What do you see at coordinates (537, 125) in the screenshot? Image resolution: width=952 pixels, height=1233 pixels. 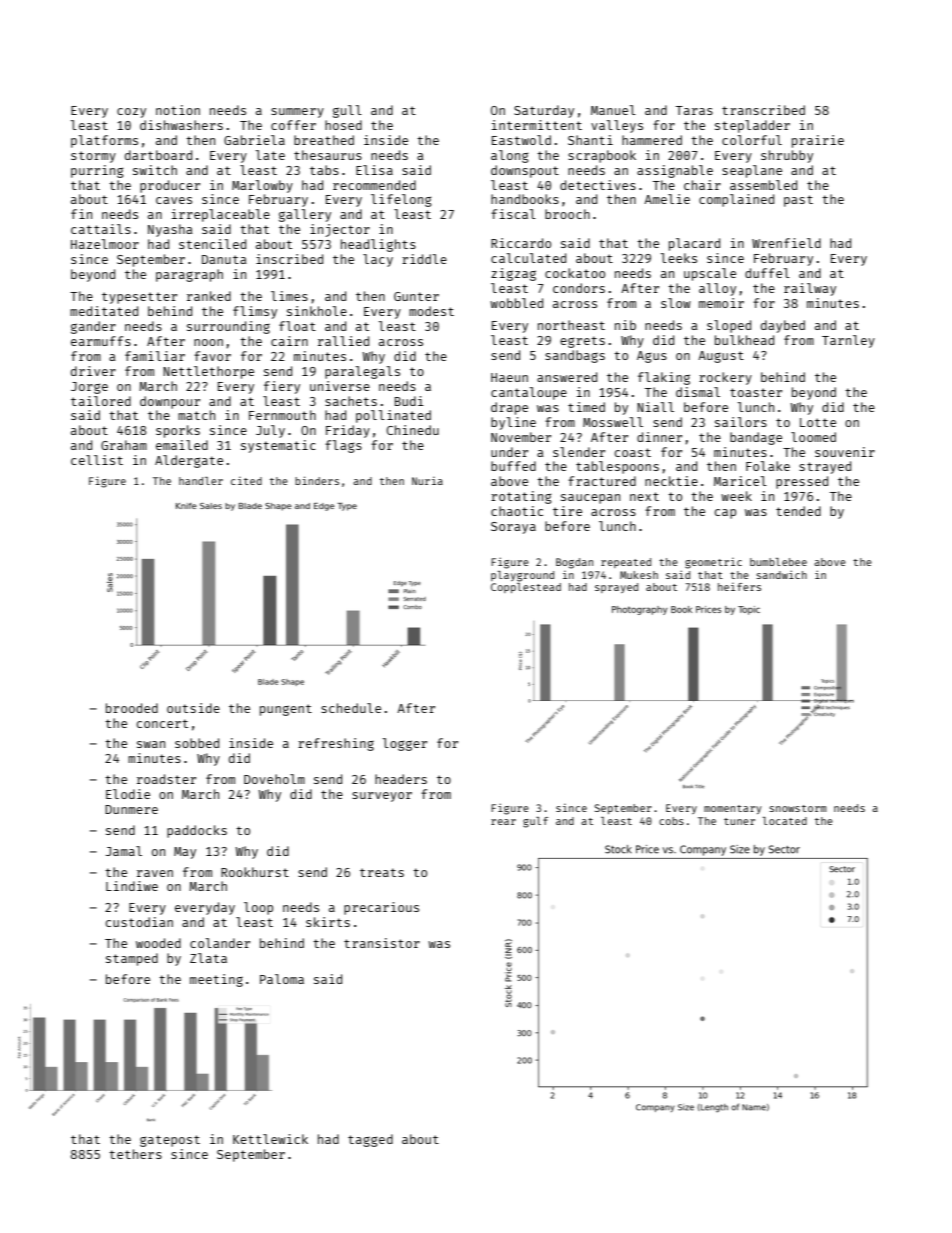 I see `intermittent` at bounding box center [537, 125].
